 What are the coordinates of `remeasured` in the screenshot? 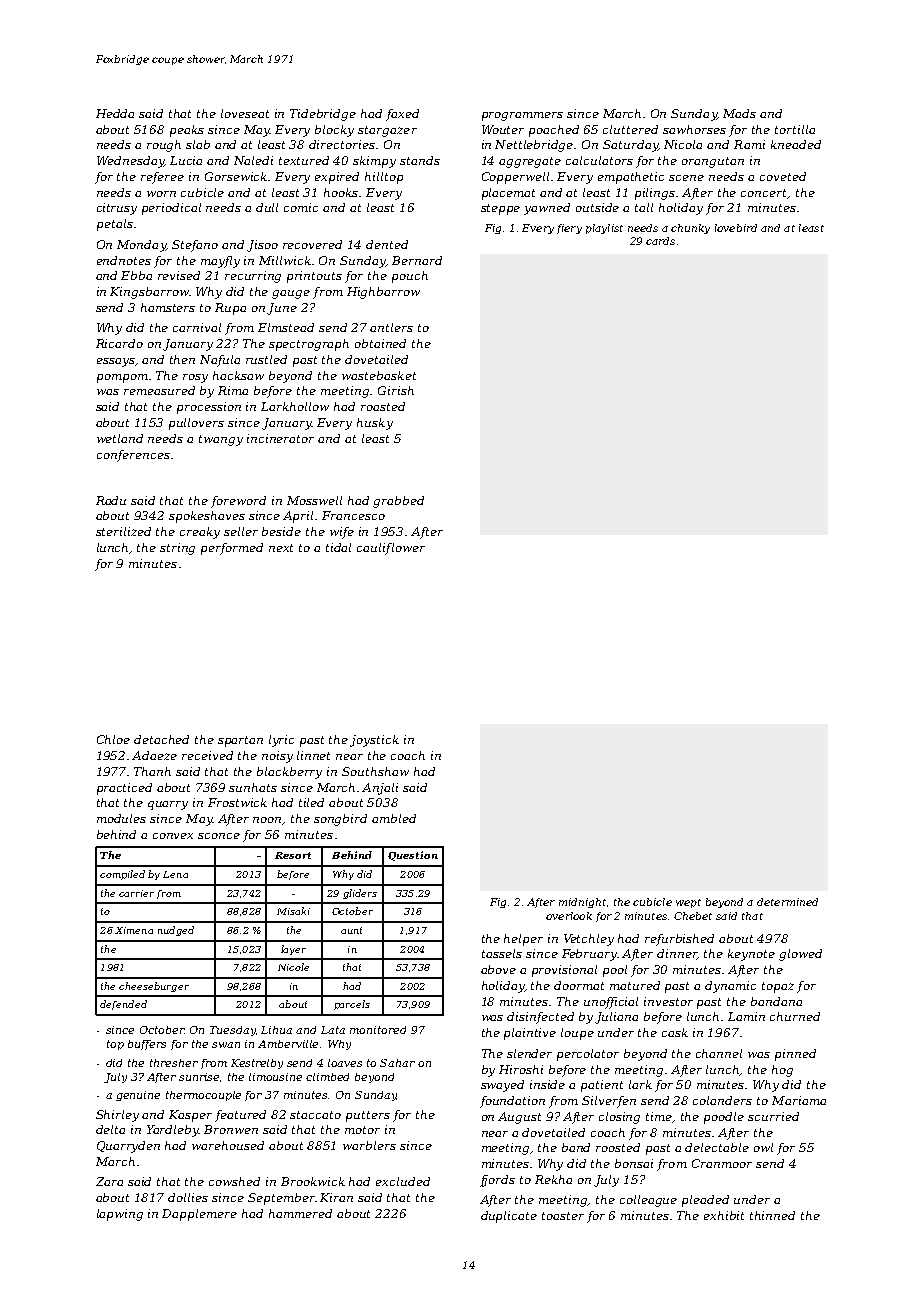 It's located at (159, 390).
